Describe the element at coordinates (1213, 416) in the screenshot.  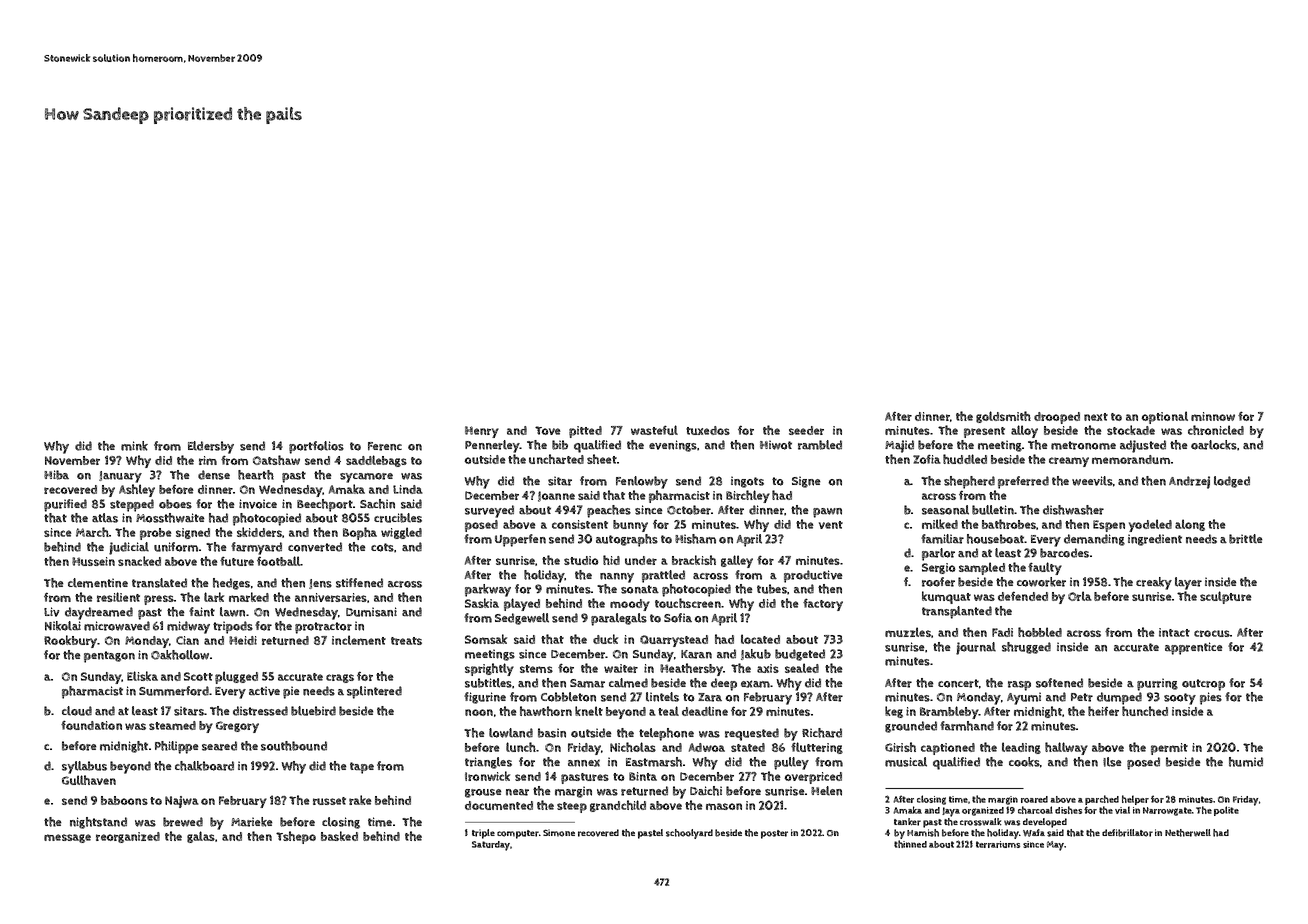
I see `minnow` at that location.
